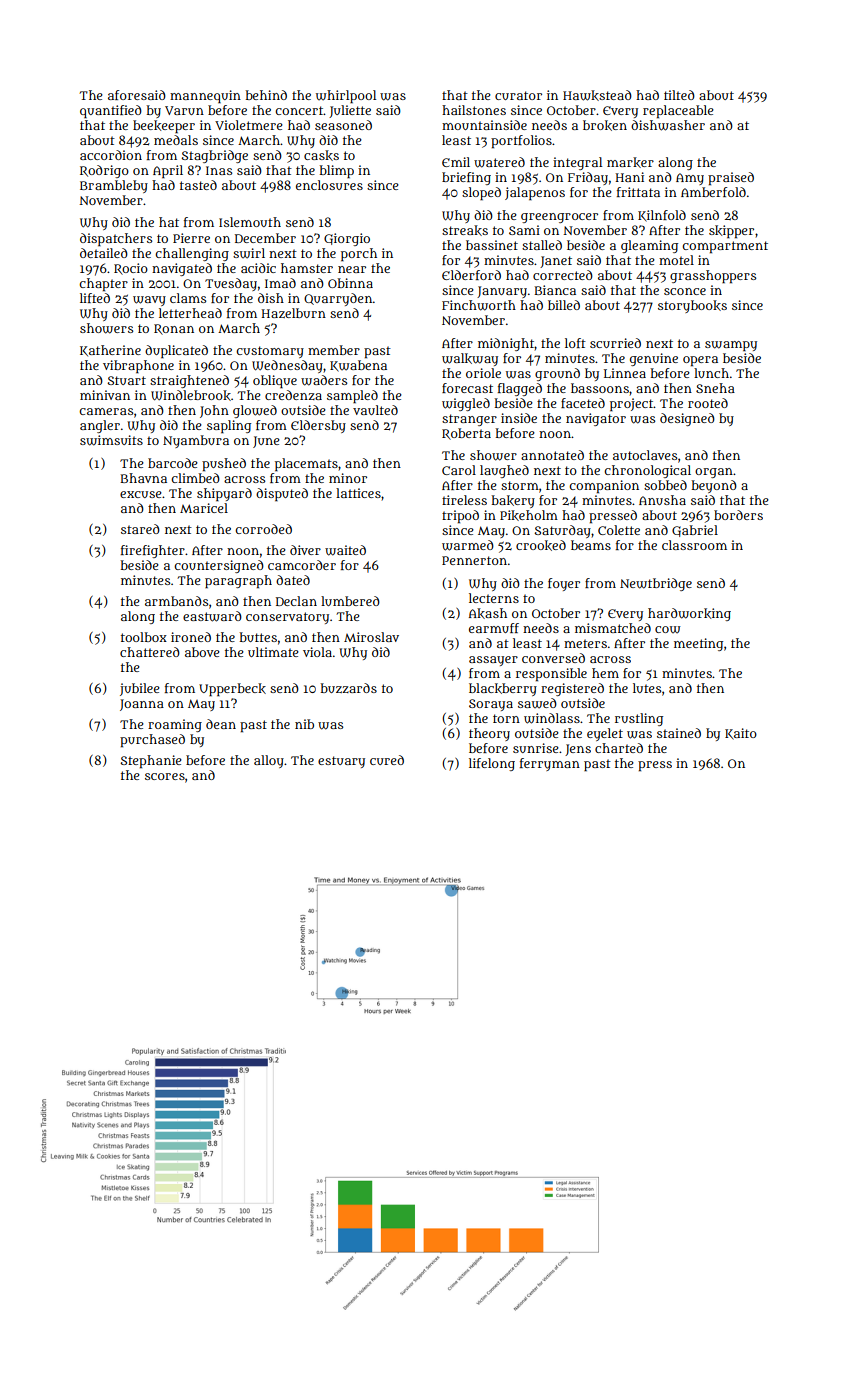 The height and width of the screenshot is (1400, 849). Describe the element at coordinates (563, 275) in the screenshot. I see `corrected` at that location.
